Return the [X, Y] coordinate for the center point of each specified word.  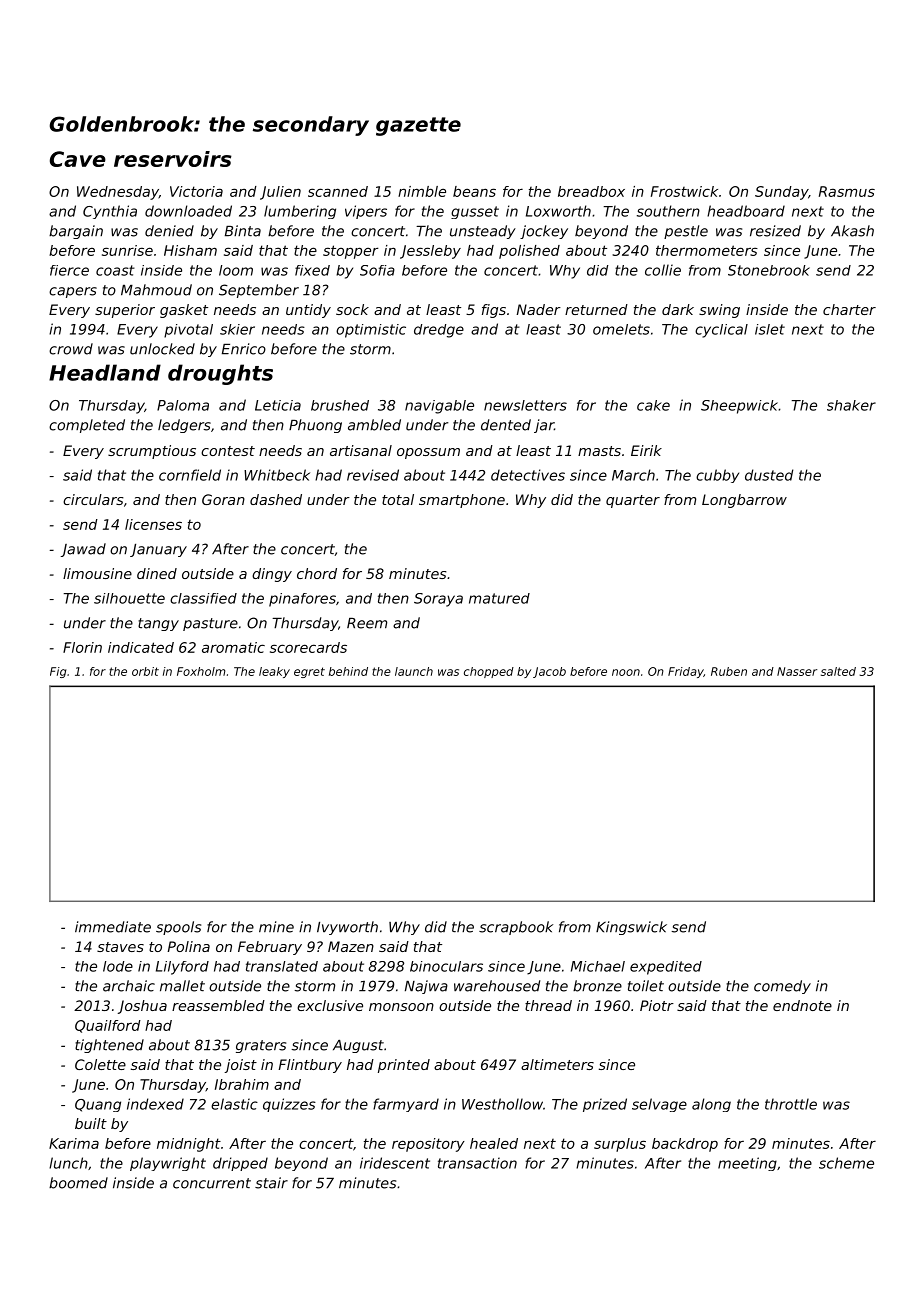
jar [544, 426]
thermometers [707, 250]
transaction [477, 1163]
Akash [852, 231]
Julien [280, 193]
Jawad [83, 550]
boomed [78, 1183]
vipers [366, 212]
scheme [846, 1163]
